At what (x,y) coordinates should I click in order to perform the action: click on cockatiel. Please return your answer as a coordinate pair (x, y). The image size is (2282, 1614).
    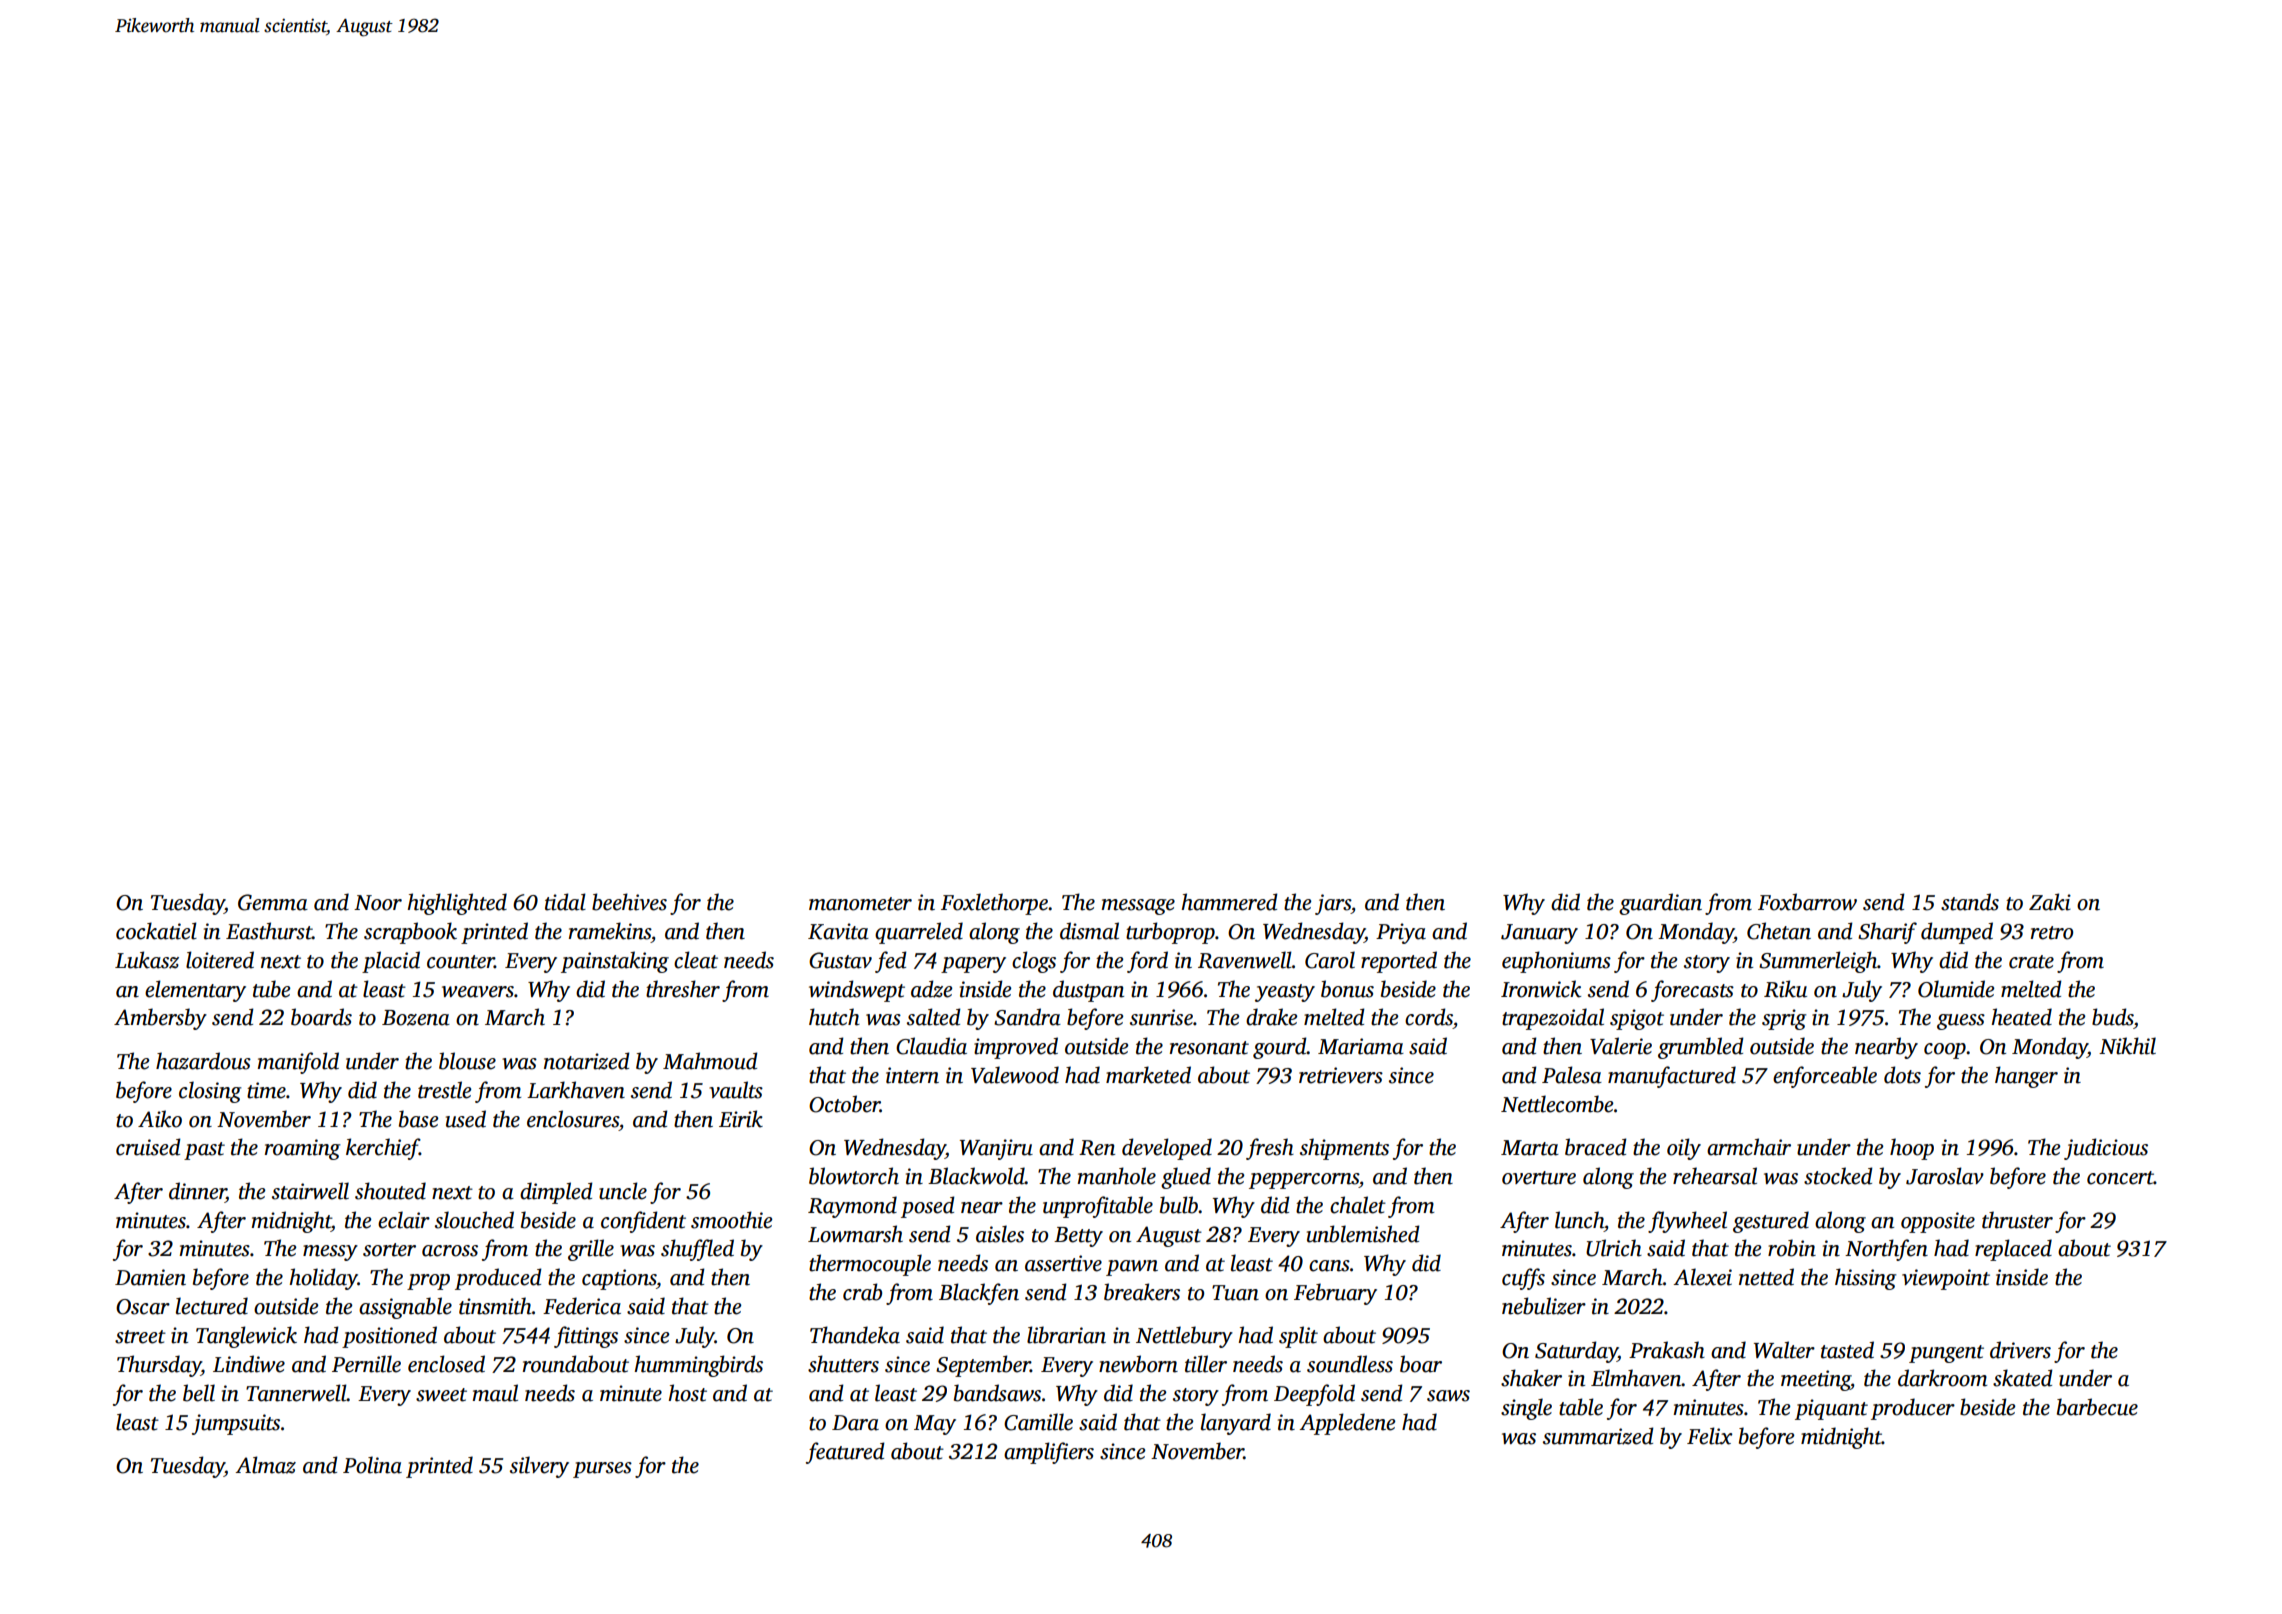
    Looking at the image, I should click on (156, 931).
